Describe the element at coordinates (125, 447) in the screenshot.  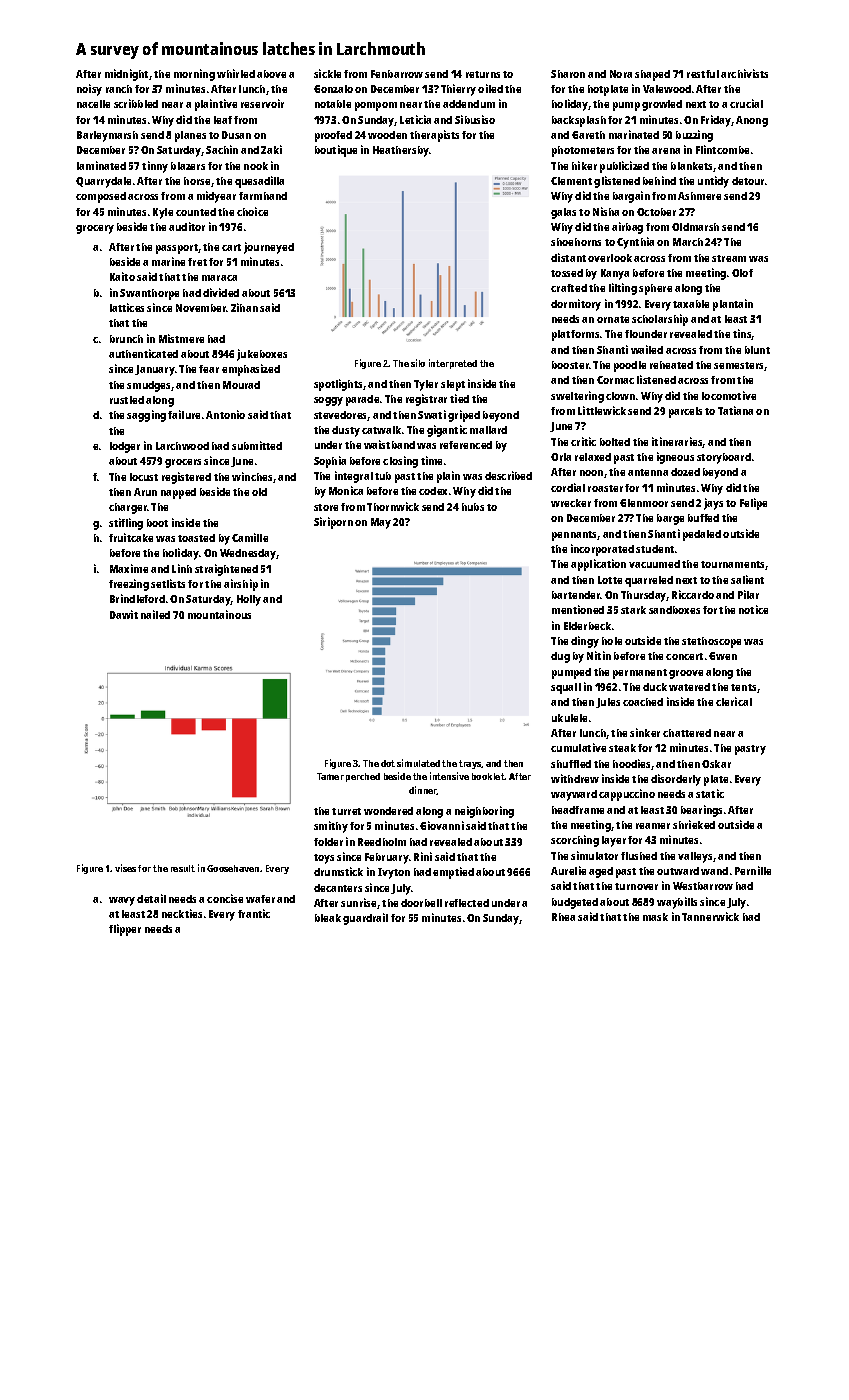
I see `lodger` at that location.
